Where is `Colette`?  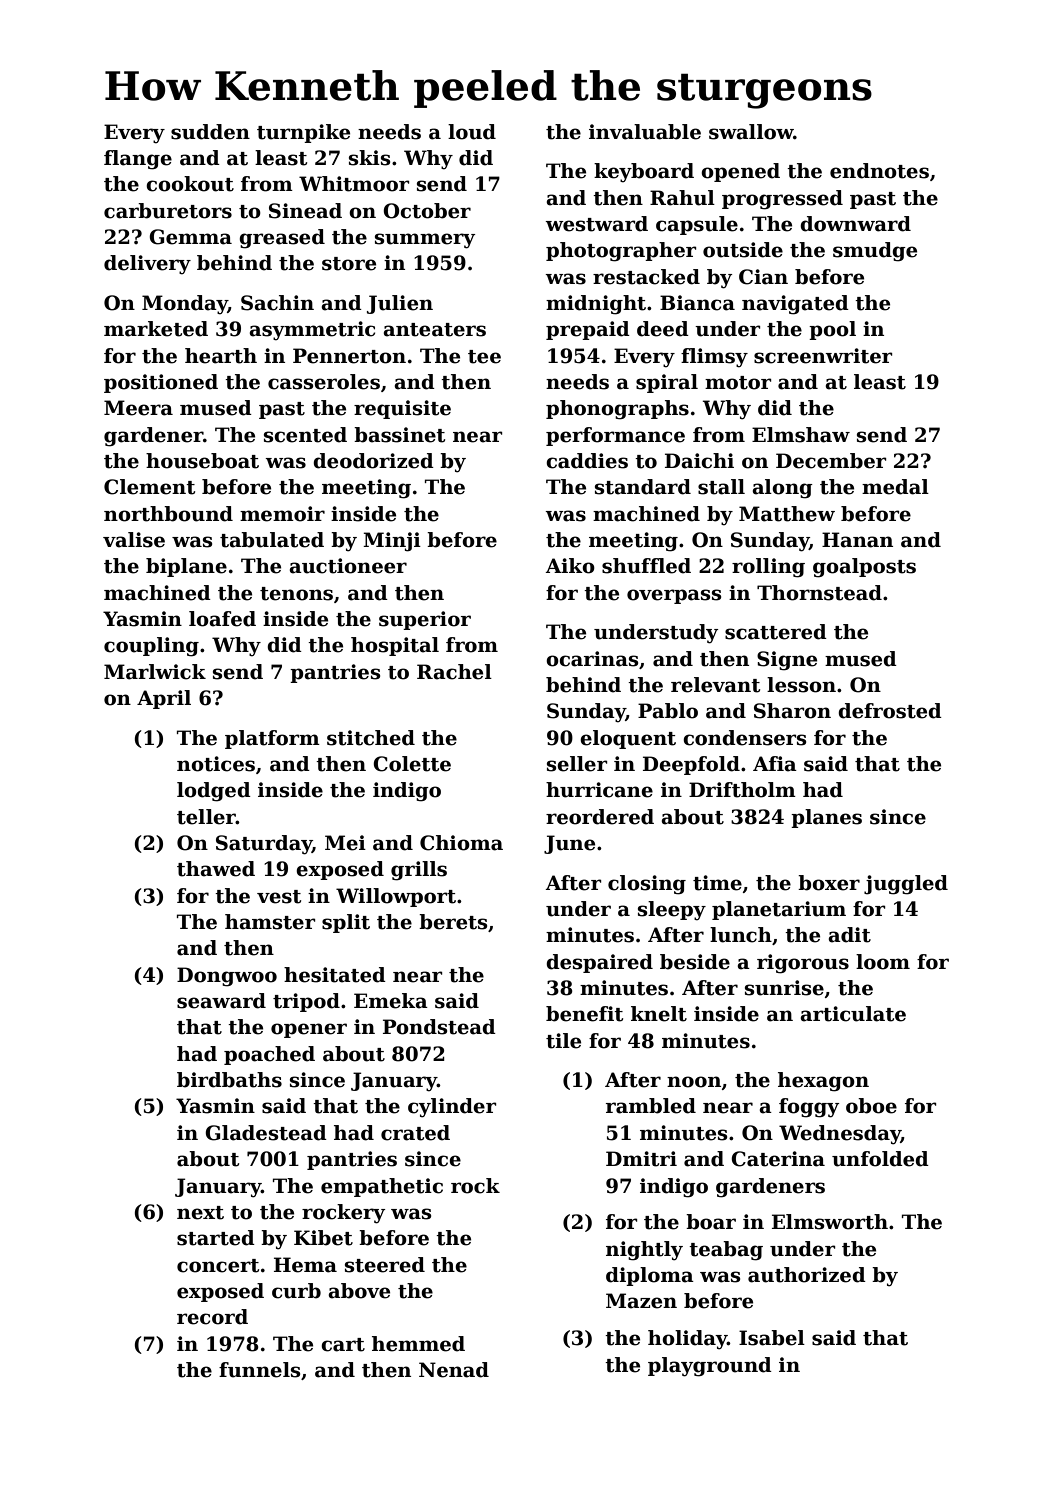
Colette is located at coordinates (412, 764).
